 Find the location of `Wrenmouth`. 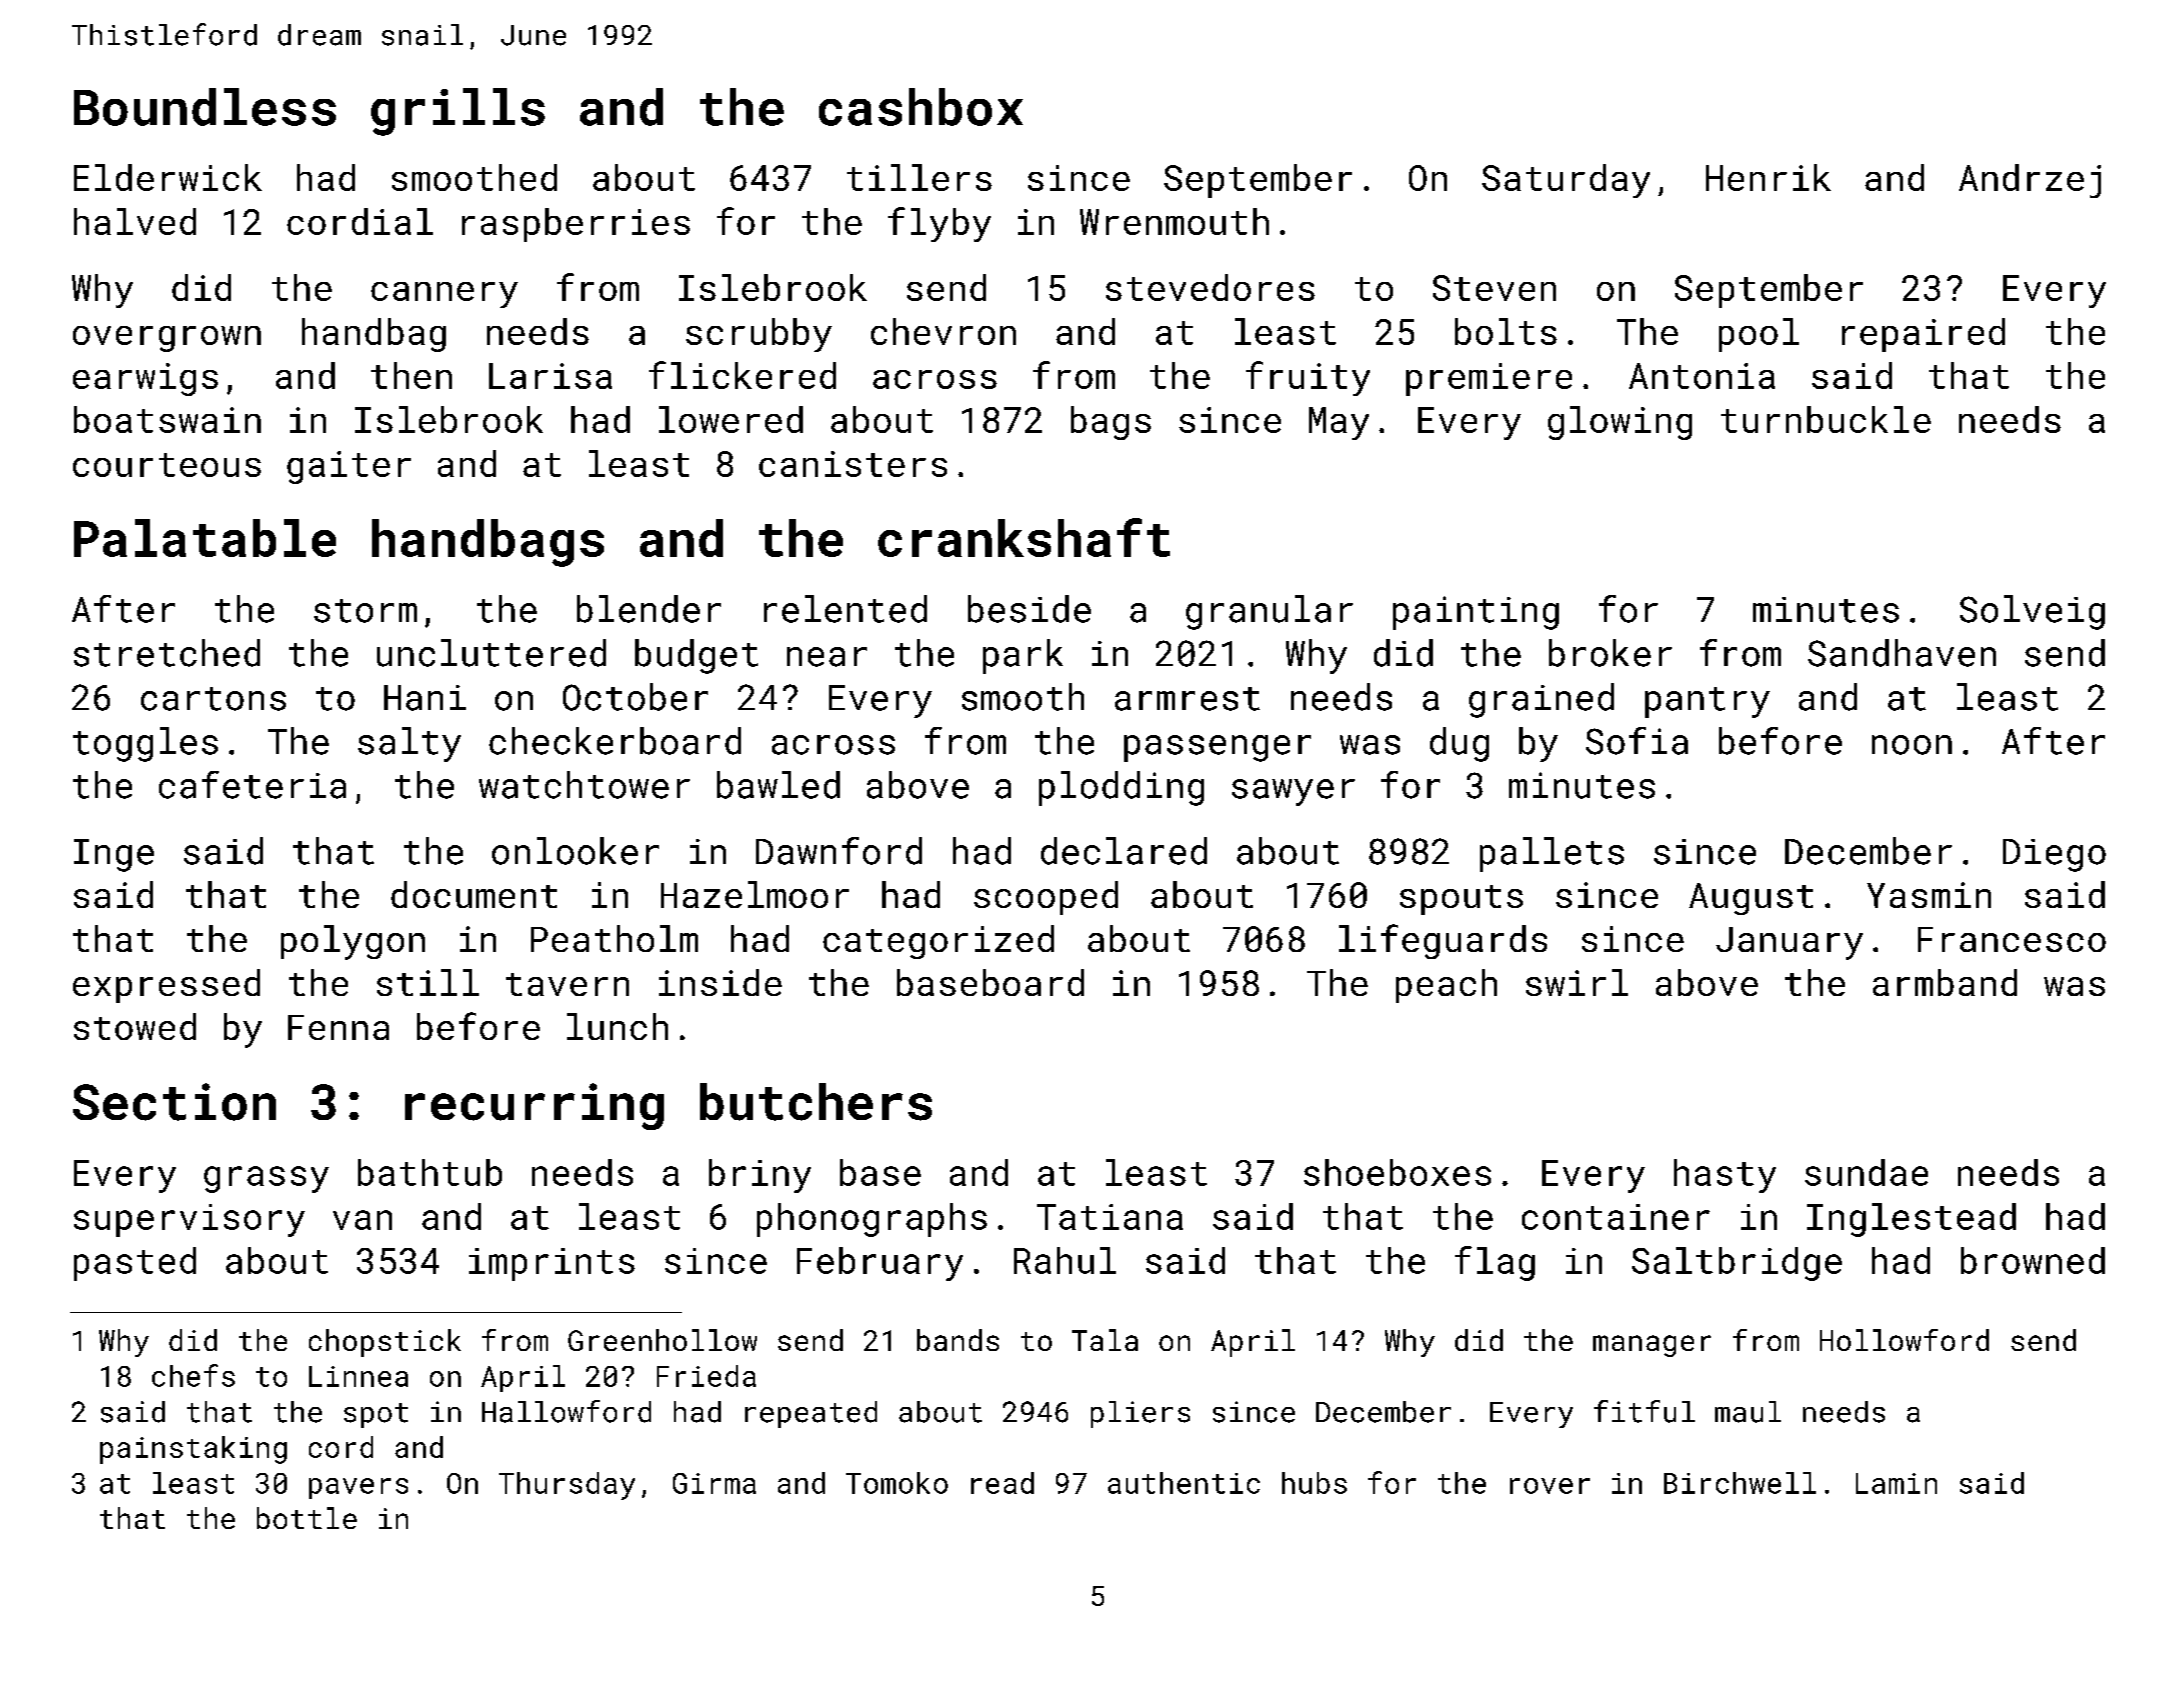

Wrenmouth is located at coordinates (1174, 221).
